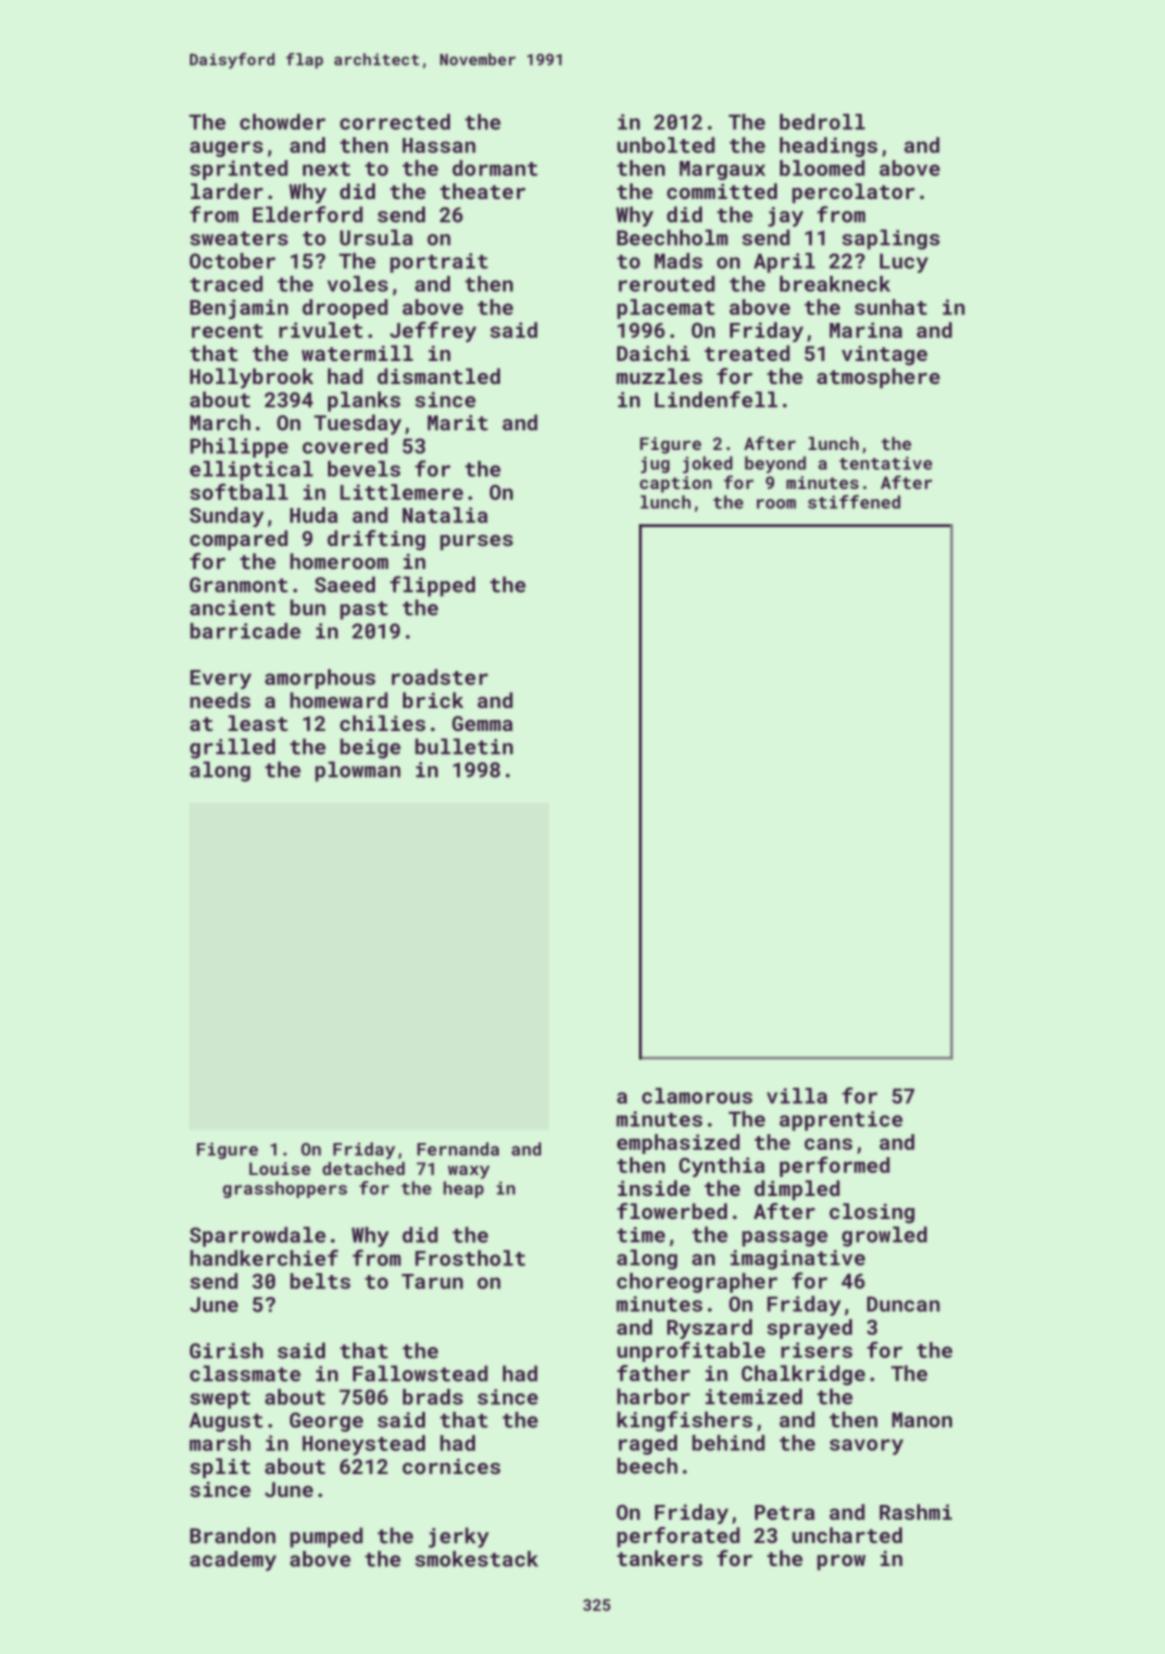 This image has height=1654, width=1165. I want to click on inside, so click(654, 1188).
